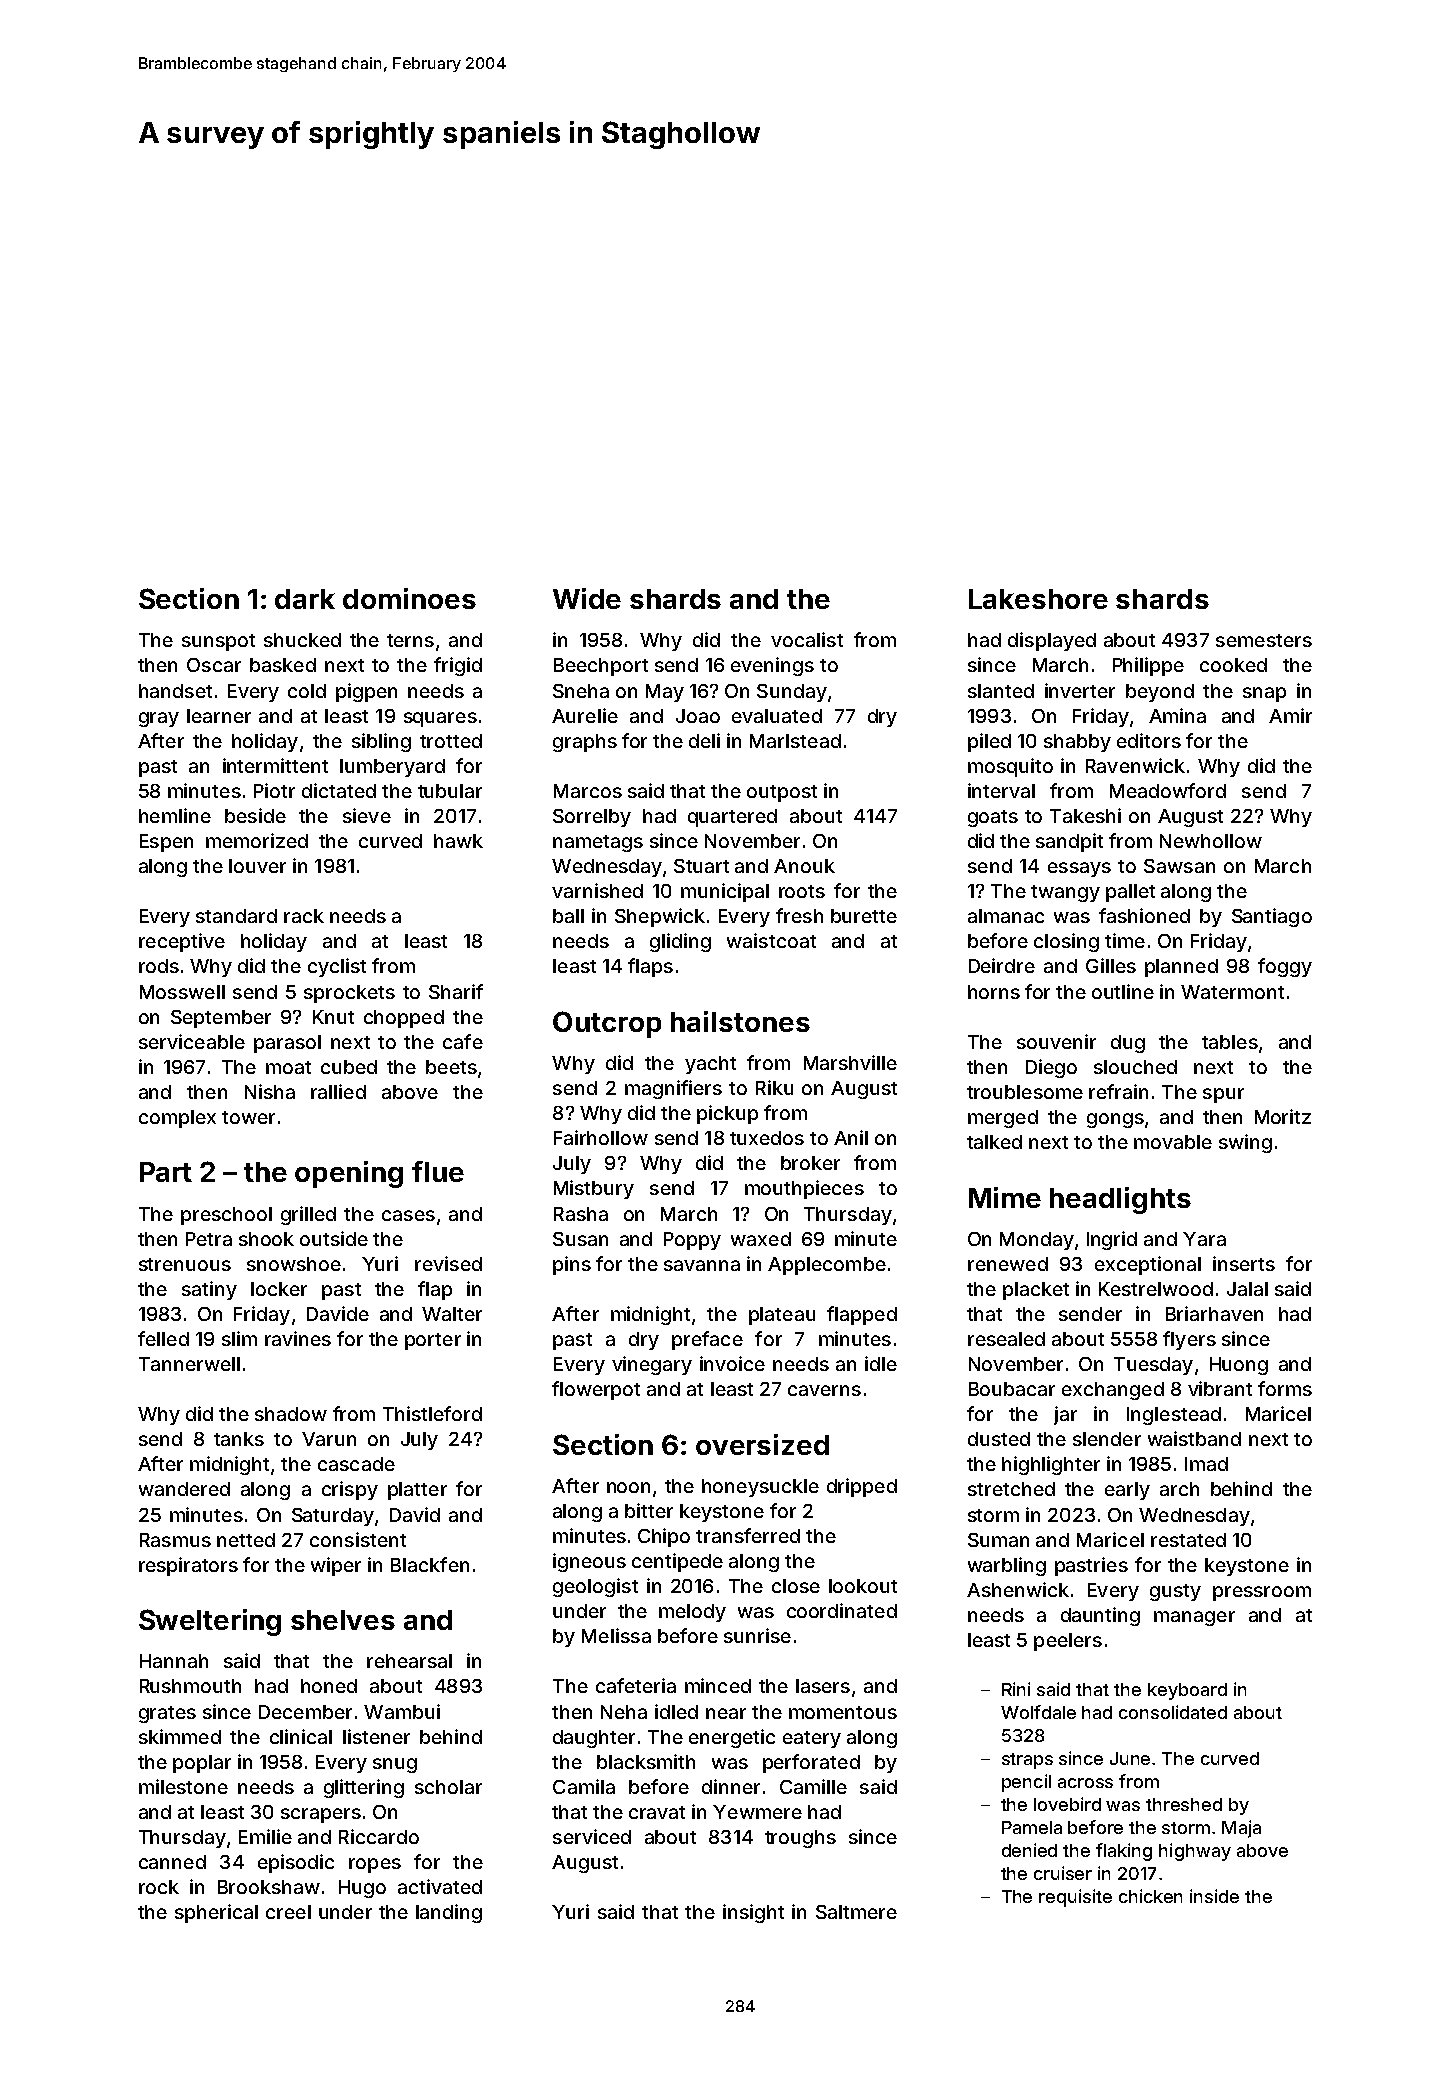  I want to click on dominoes, so click(409, 598).
